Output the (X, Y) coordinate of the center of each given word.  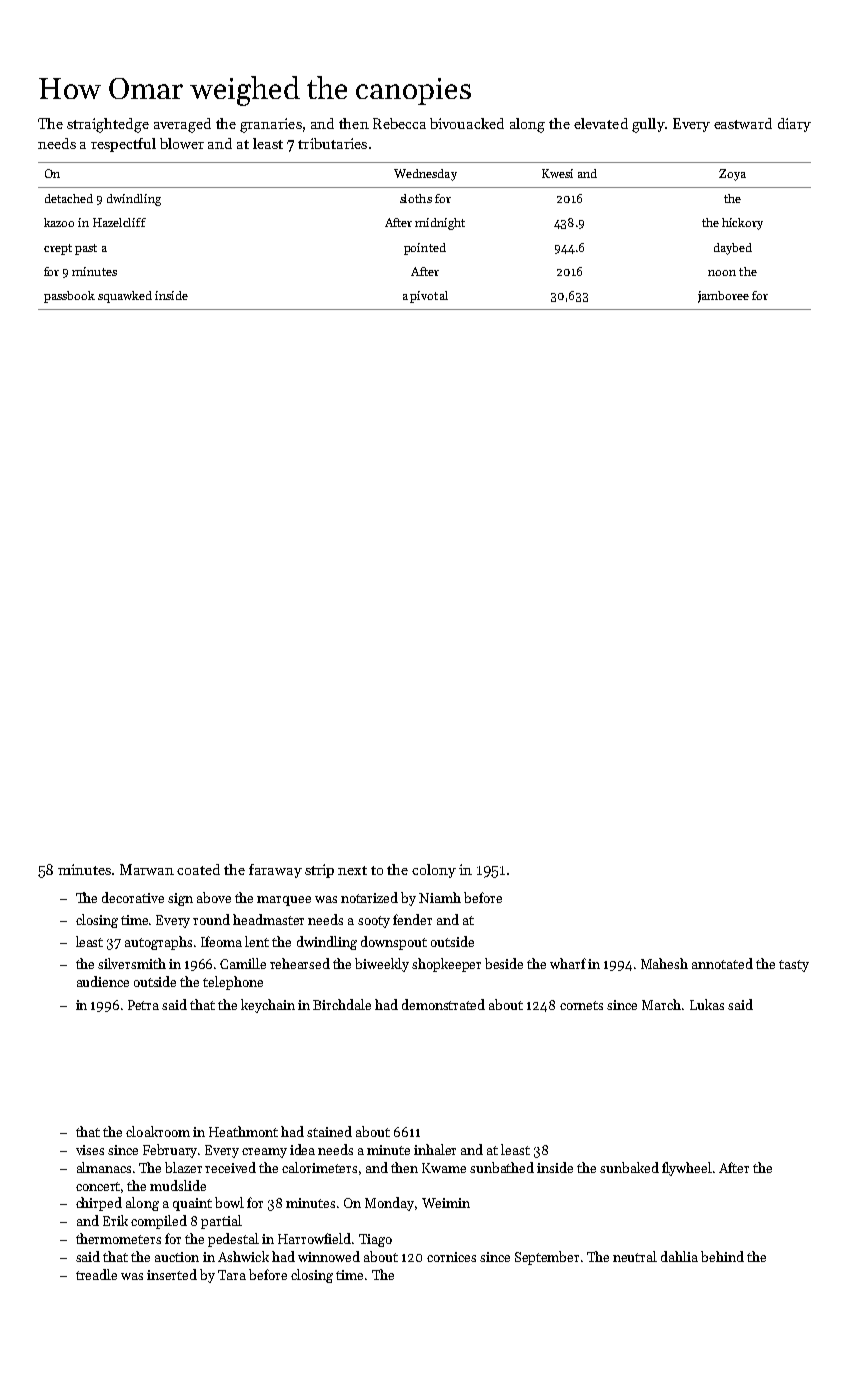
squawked (125, 297)
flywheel (687, 1169)
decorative (133, 897)
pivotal (429, 297)
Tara (232, 1275)
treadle (96, 1274)
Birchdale (342, 1004)
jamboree (723, 297)
